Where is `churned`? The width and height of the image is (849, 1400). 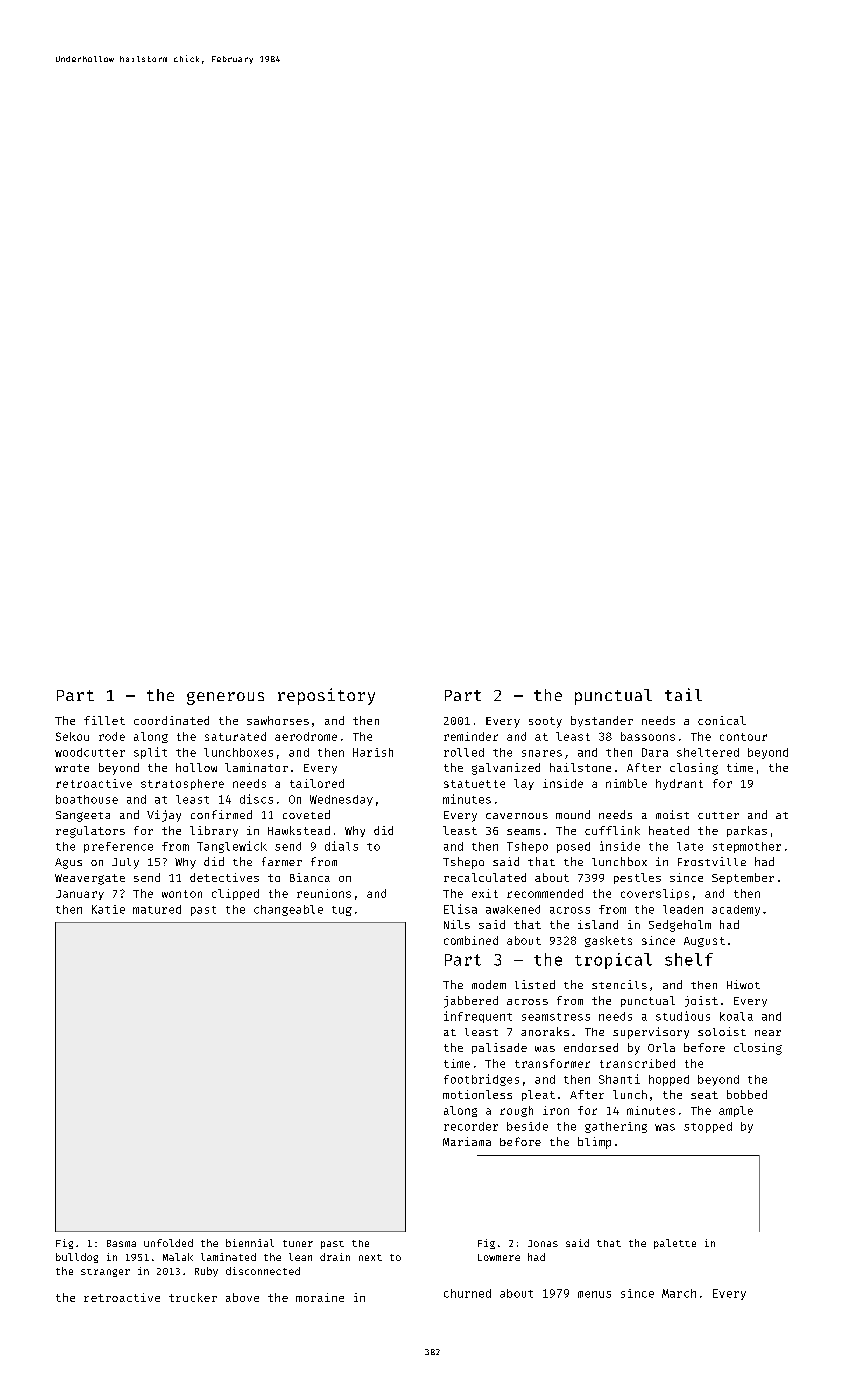
churned is located at coordinates (467, 1293).
